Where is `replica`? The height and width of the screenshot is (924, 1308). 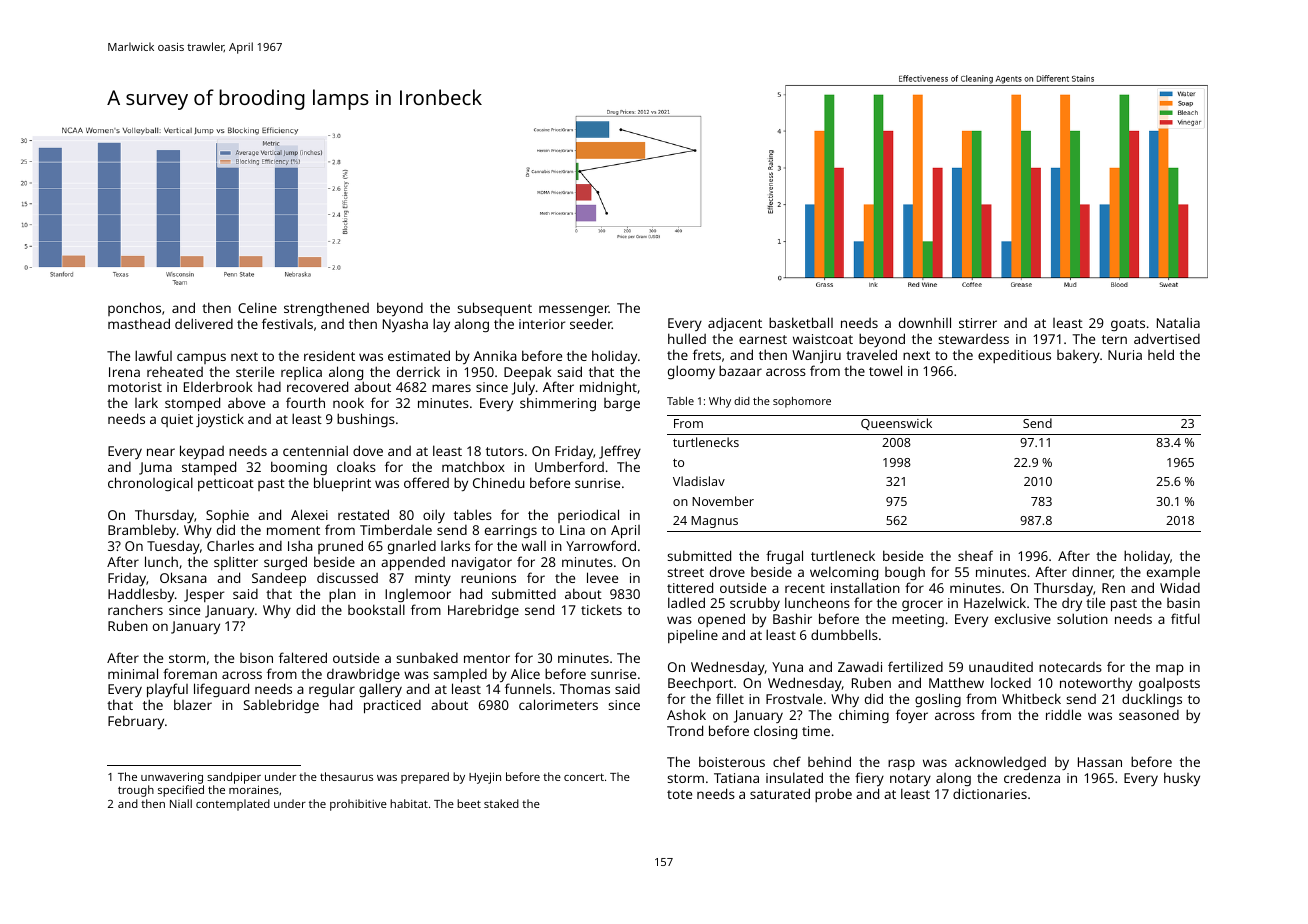
replica is located at coordinates (301, 373).
